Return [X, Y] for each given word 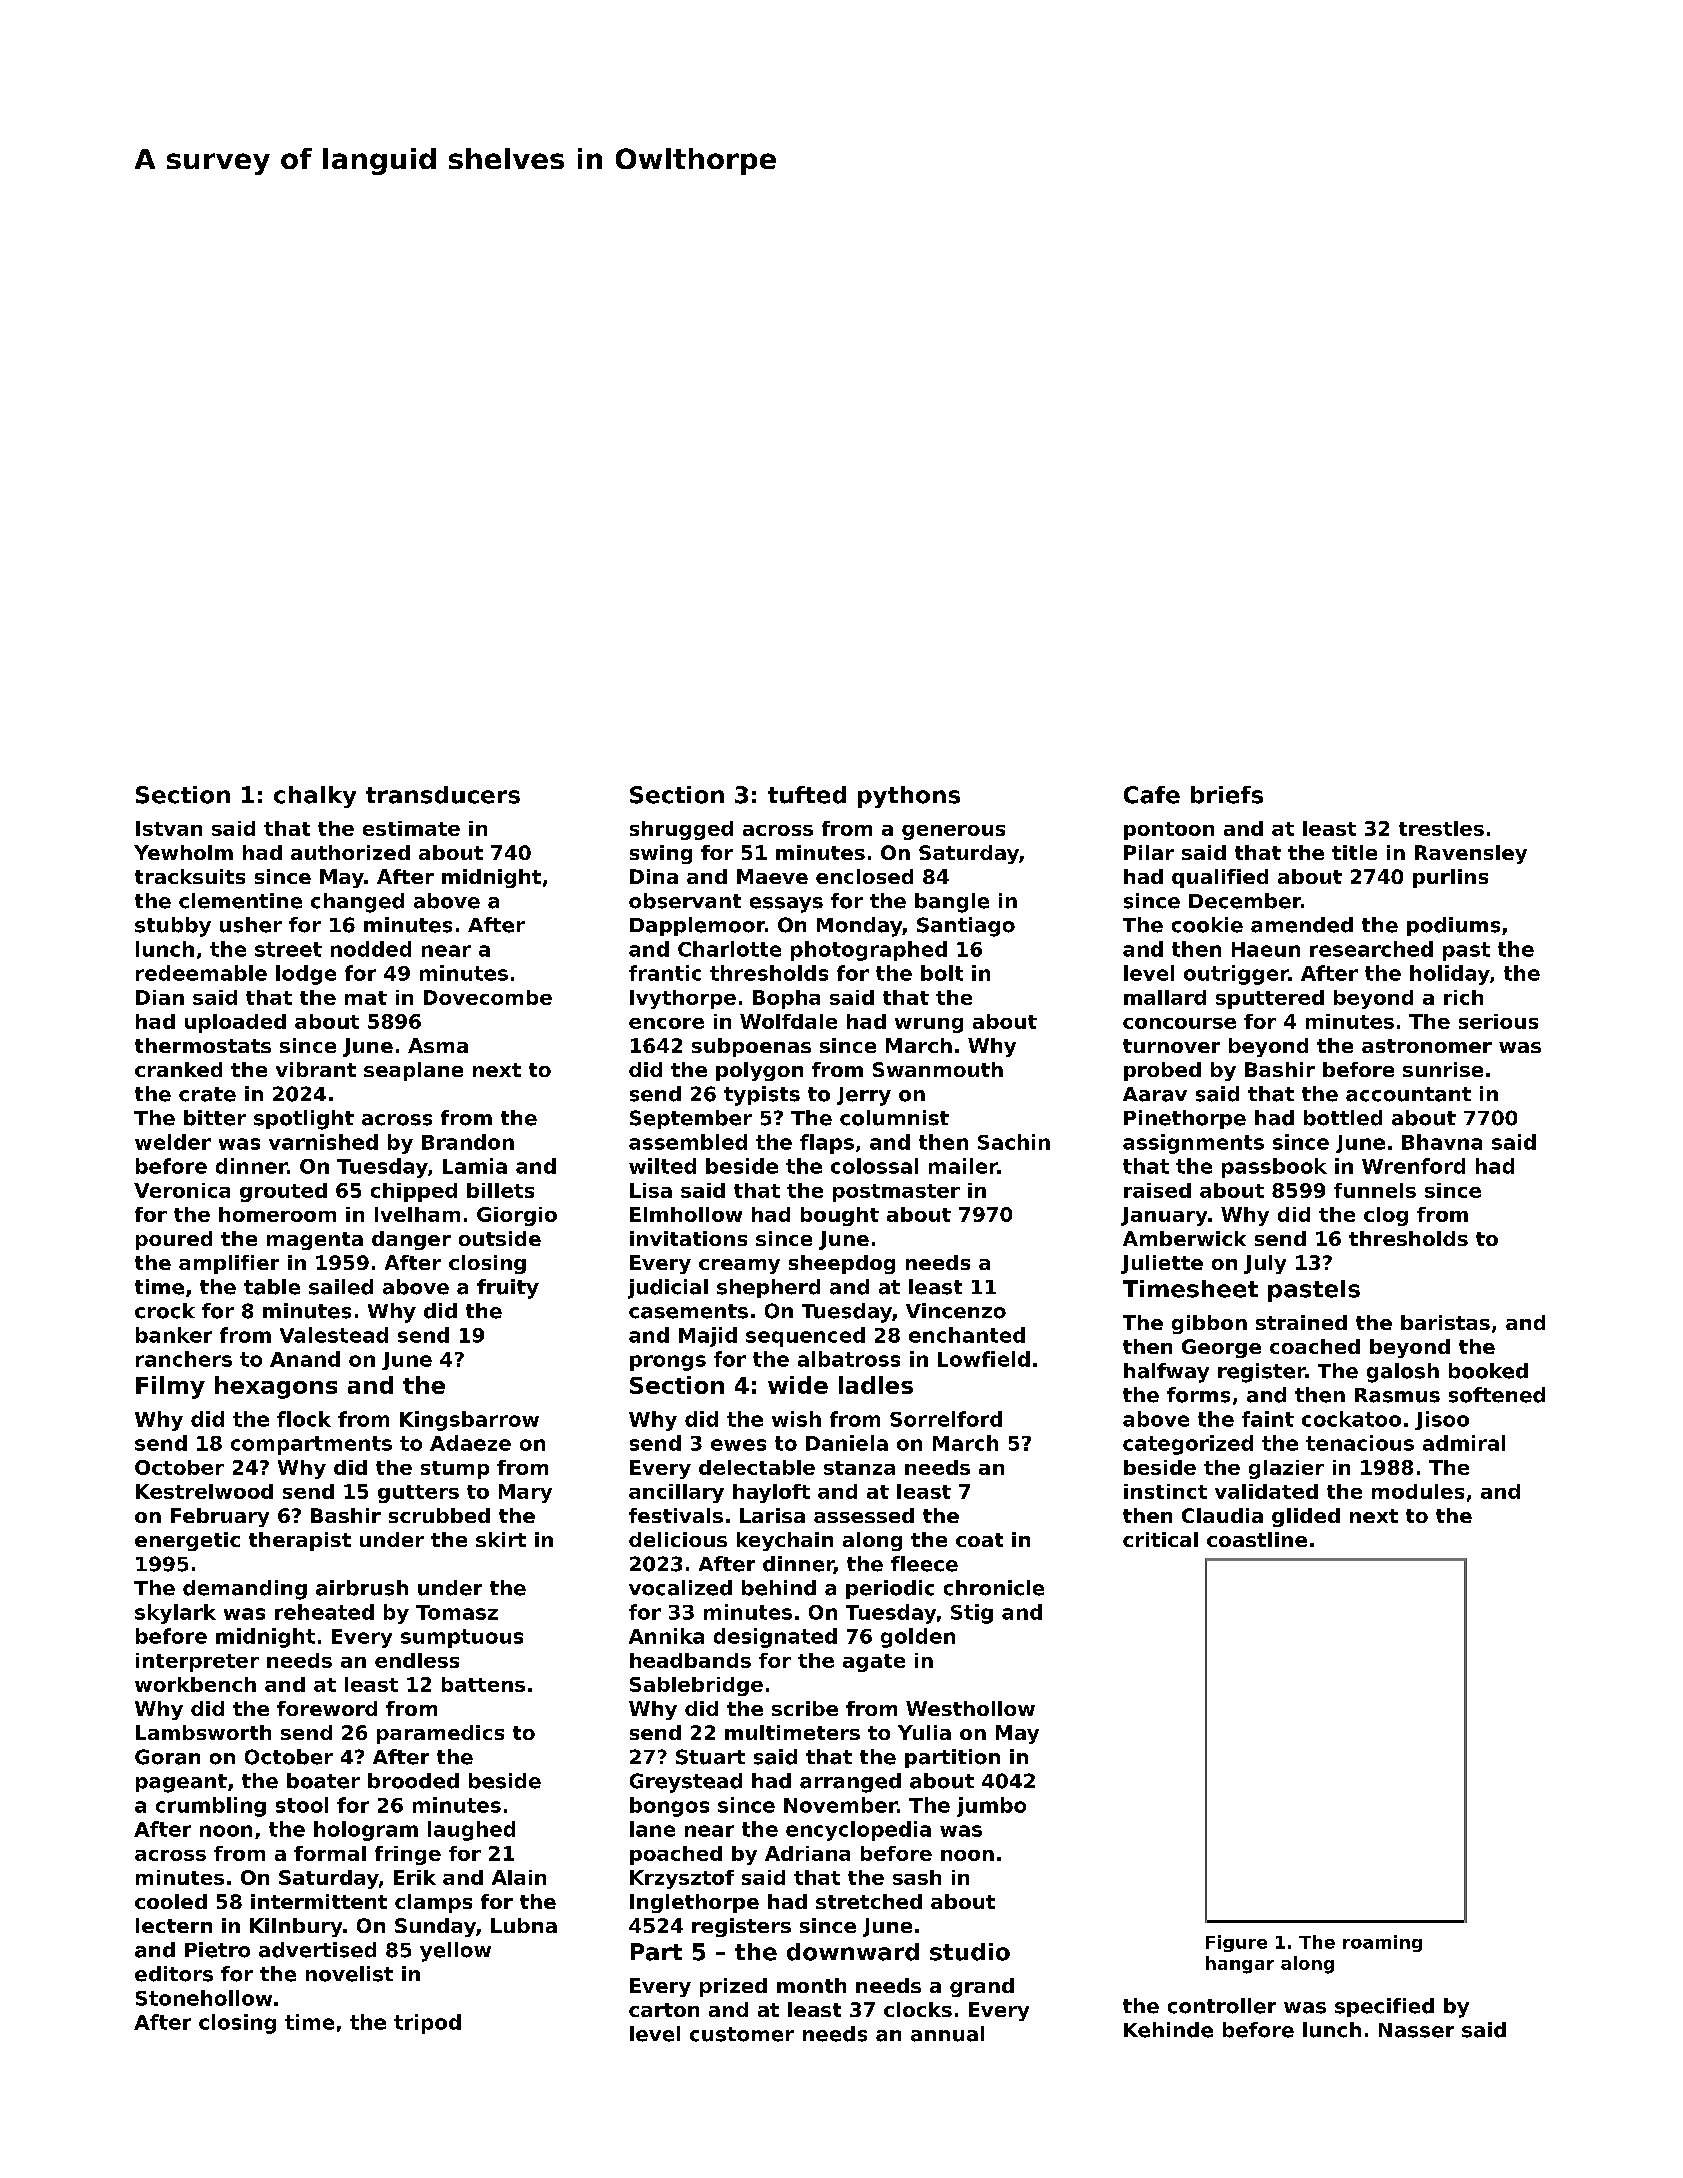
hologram [366, 1831]
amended [1302, 925]
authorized [350, 852]
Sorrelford [946, 1419]
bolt [942, 973]
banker [174, 1335]
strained [1301, 1322]
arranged [850, 1783]
